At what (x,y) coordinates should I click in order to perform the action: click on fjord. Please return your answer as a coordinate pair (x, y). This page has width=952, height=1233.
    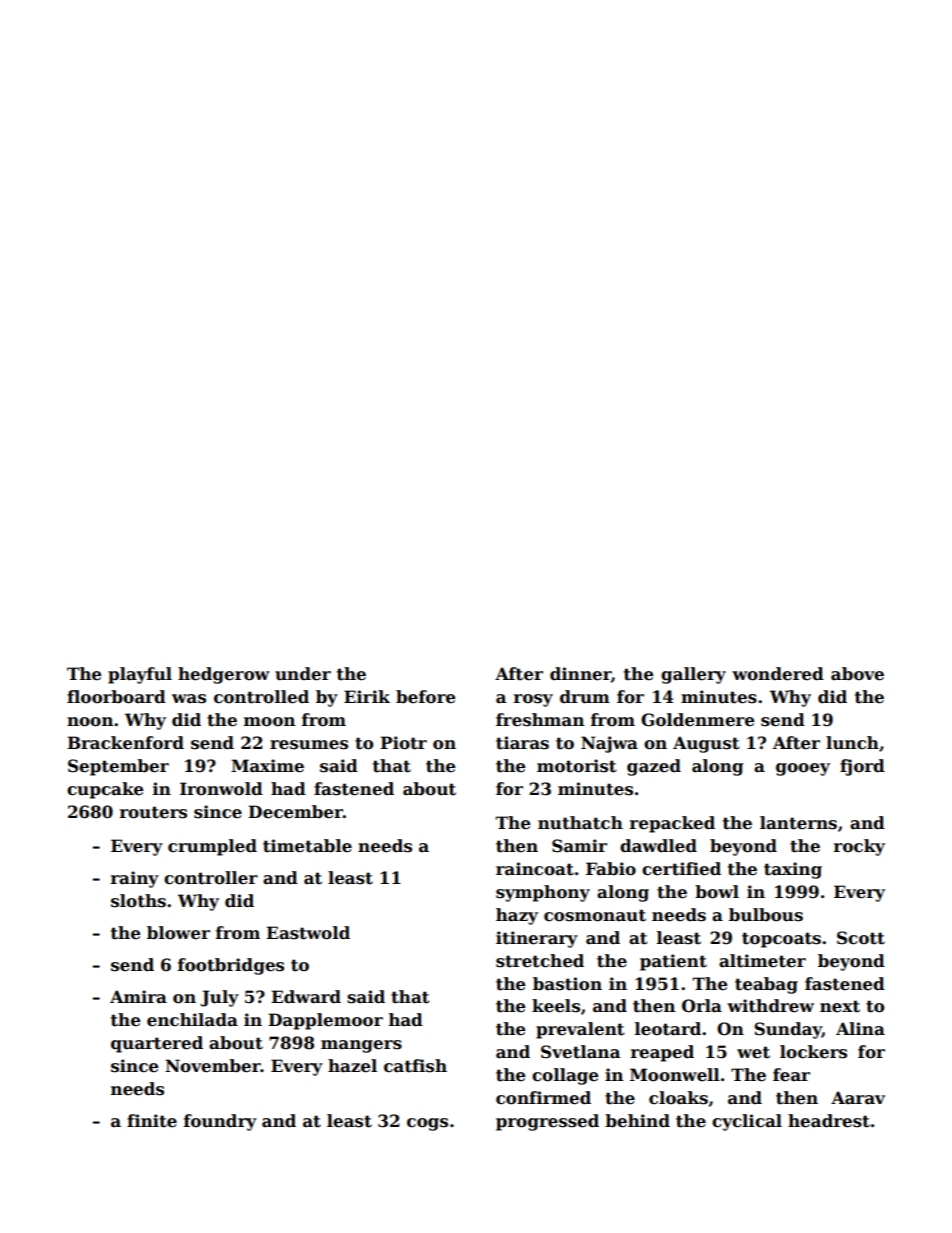
    Looking at the image, I should click on (862, 767).
